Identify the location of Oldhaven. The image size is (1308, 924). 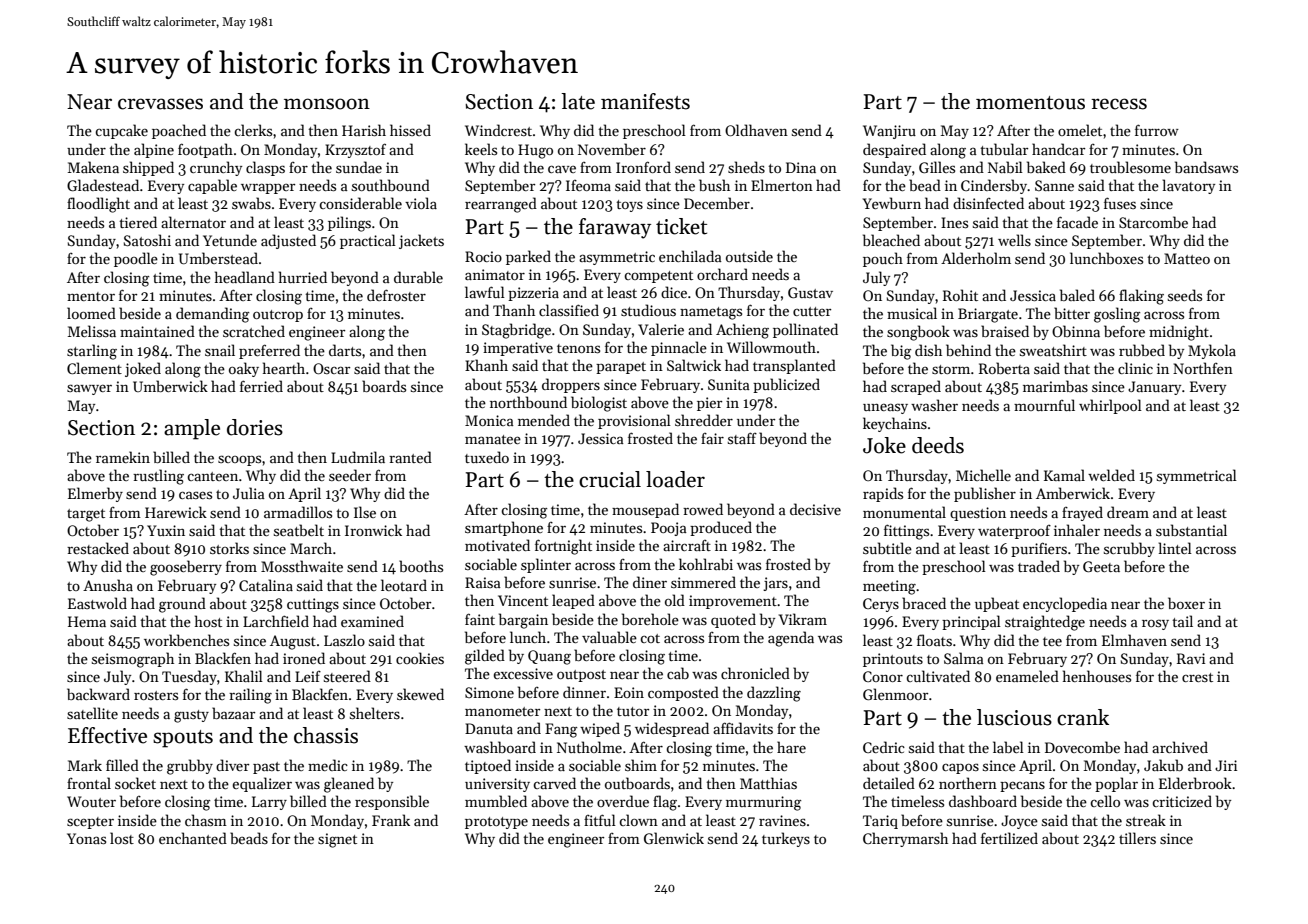
(756, 130).
